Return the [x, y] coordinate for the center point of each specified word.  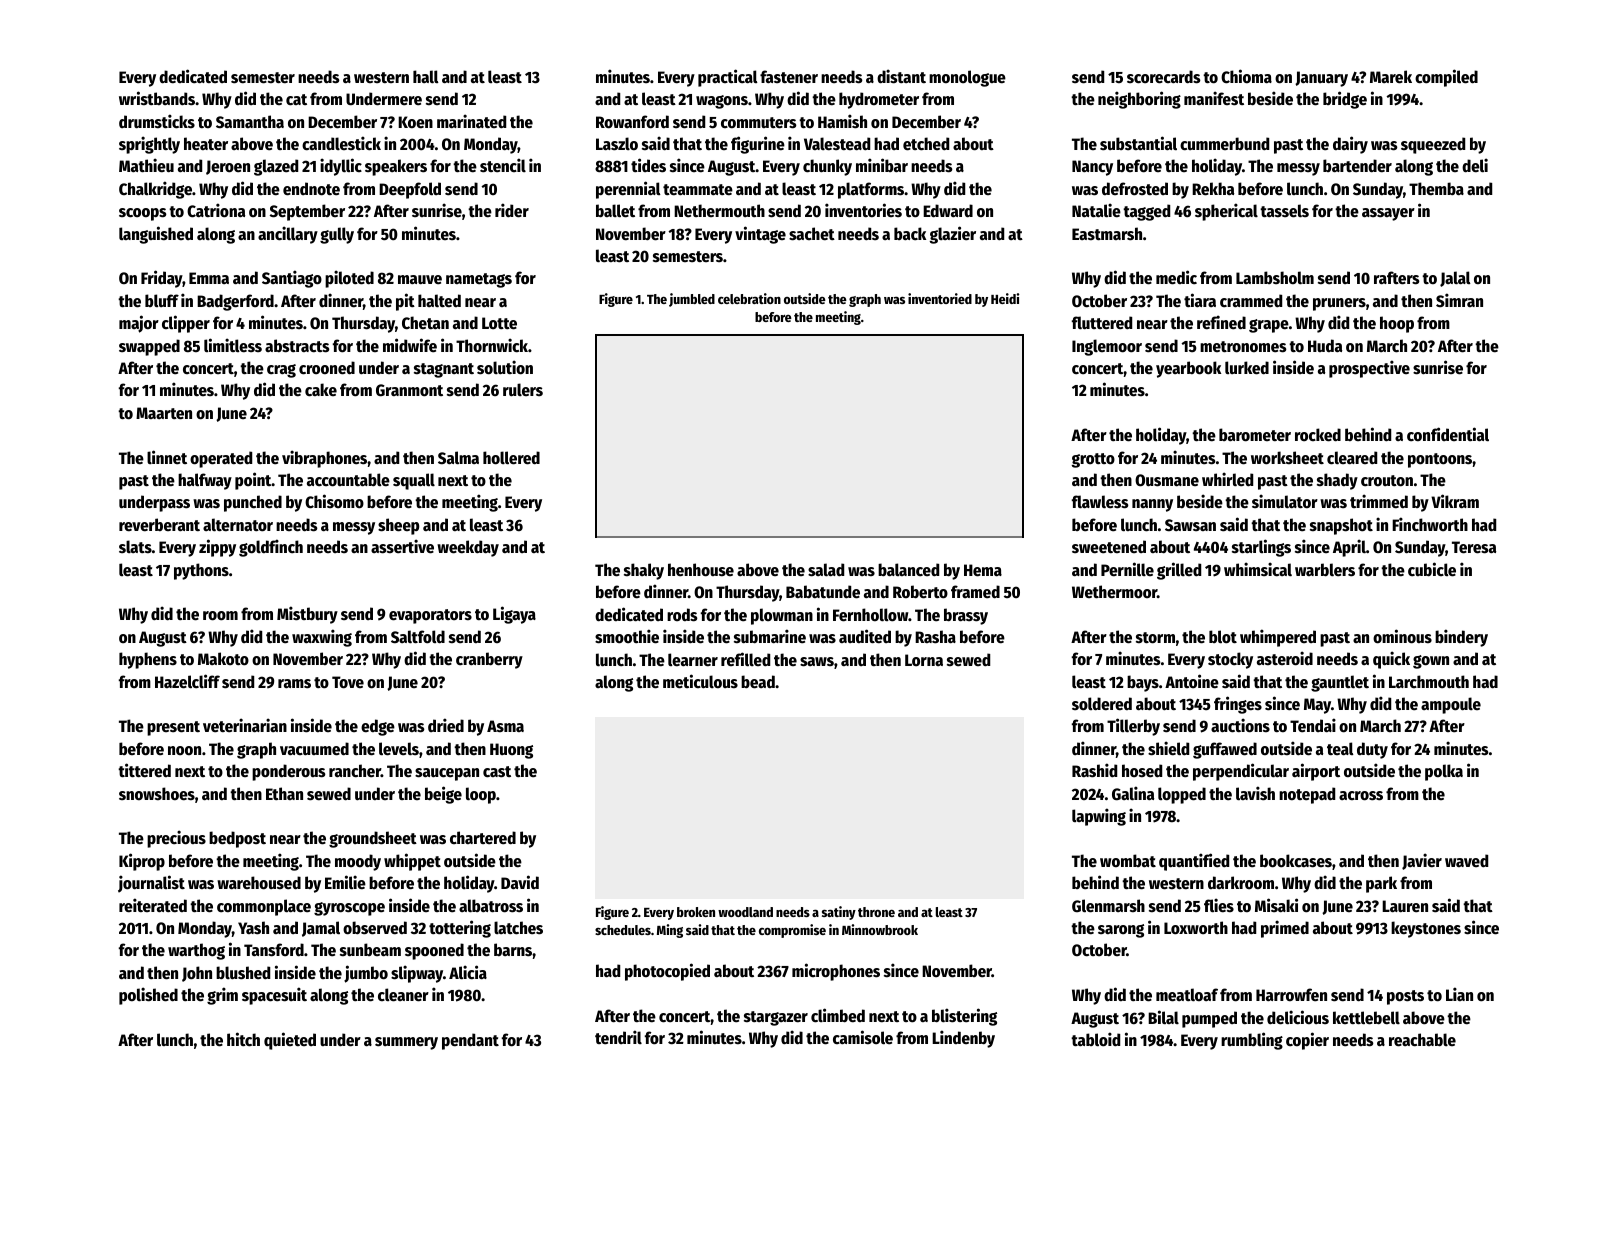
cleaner [403, 995]
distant [901, 76]
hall [426, 77]
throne [876, 912]
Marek [1391, 77]
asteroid [1285, 658]
